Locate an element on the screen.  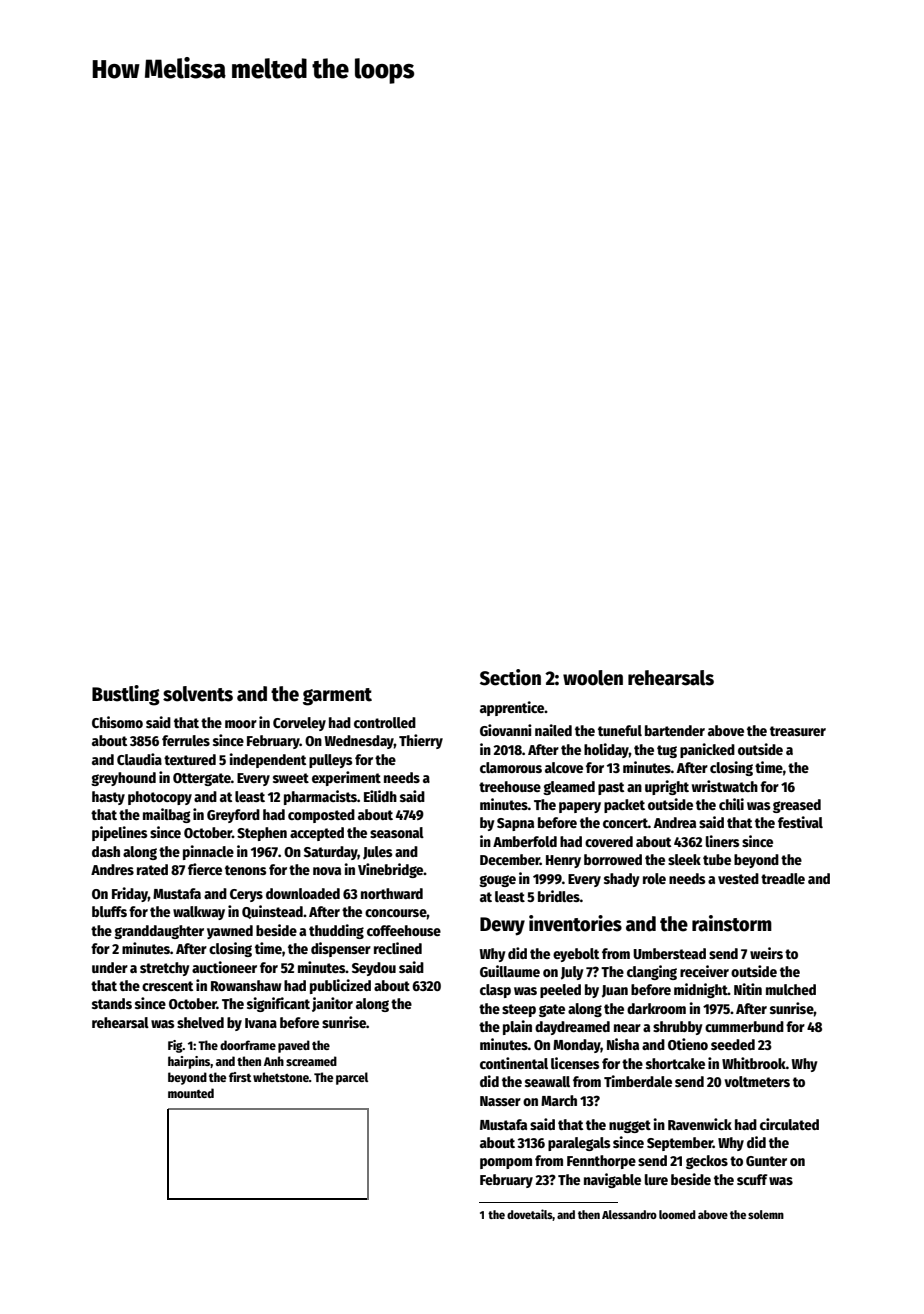
crescent is located at coordinates (167, 986).
